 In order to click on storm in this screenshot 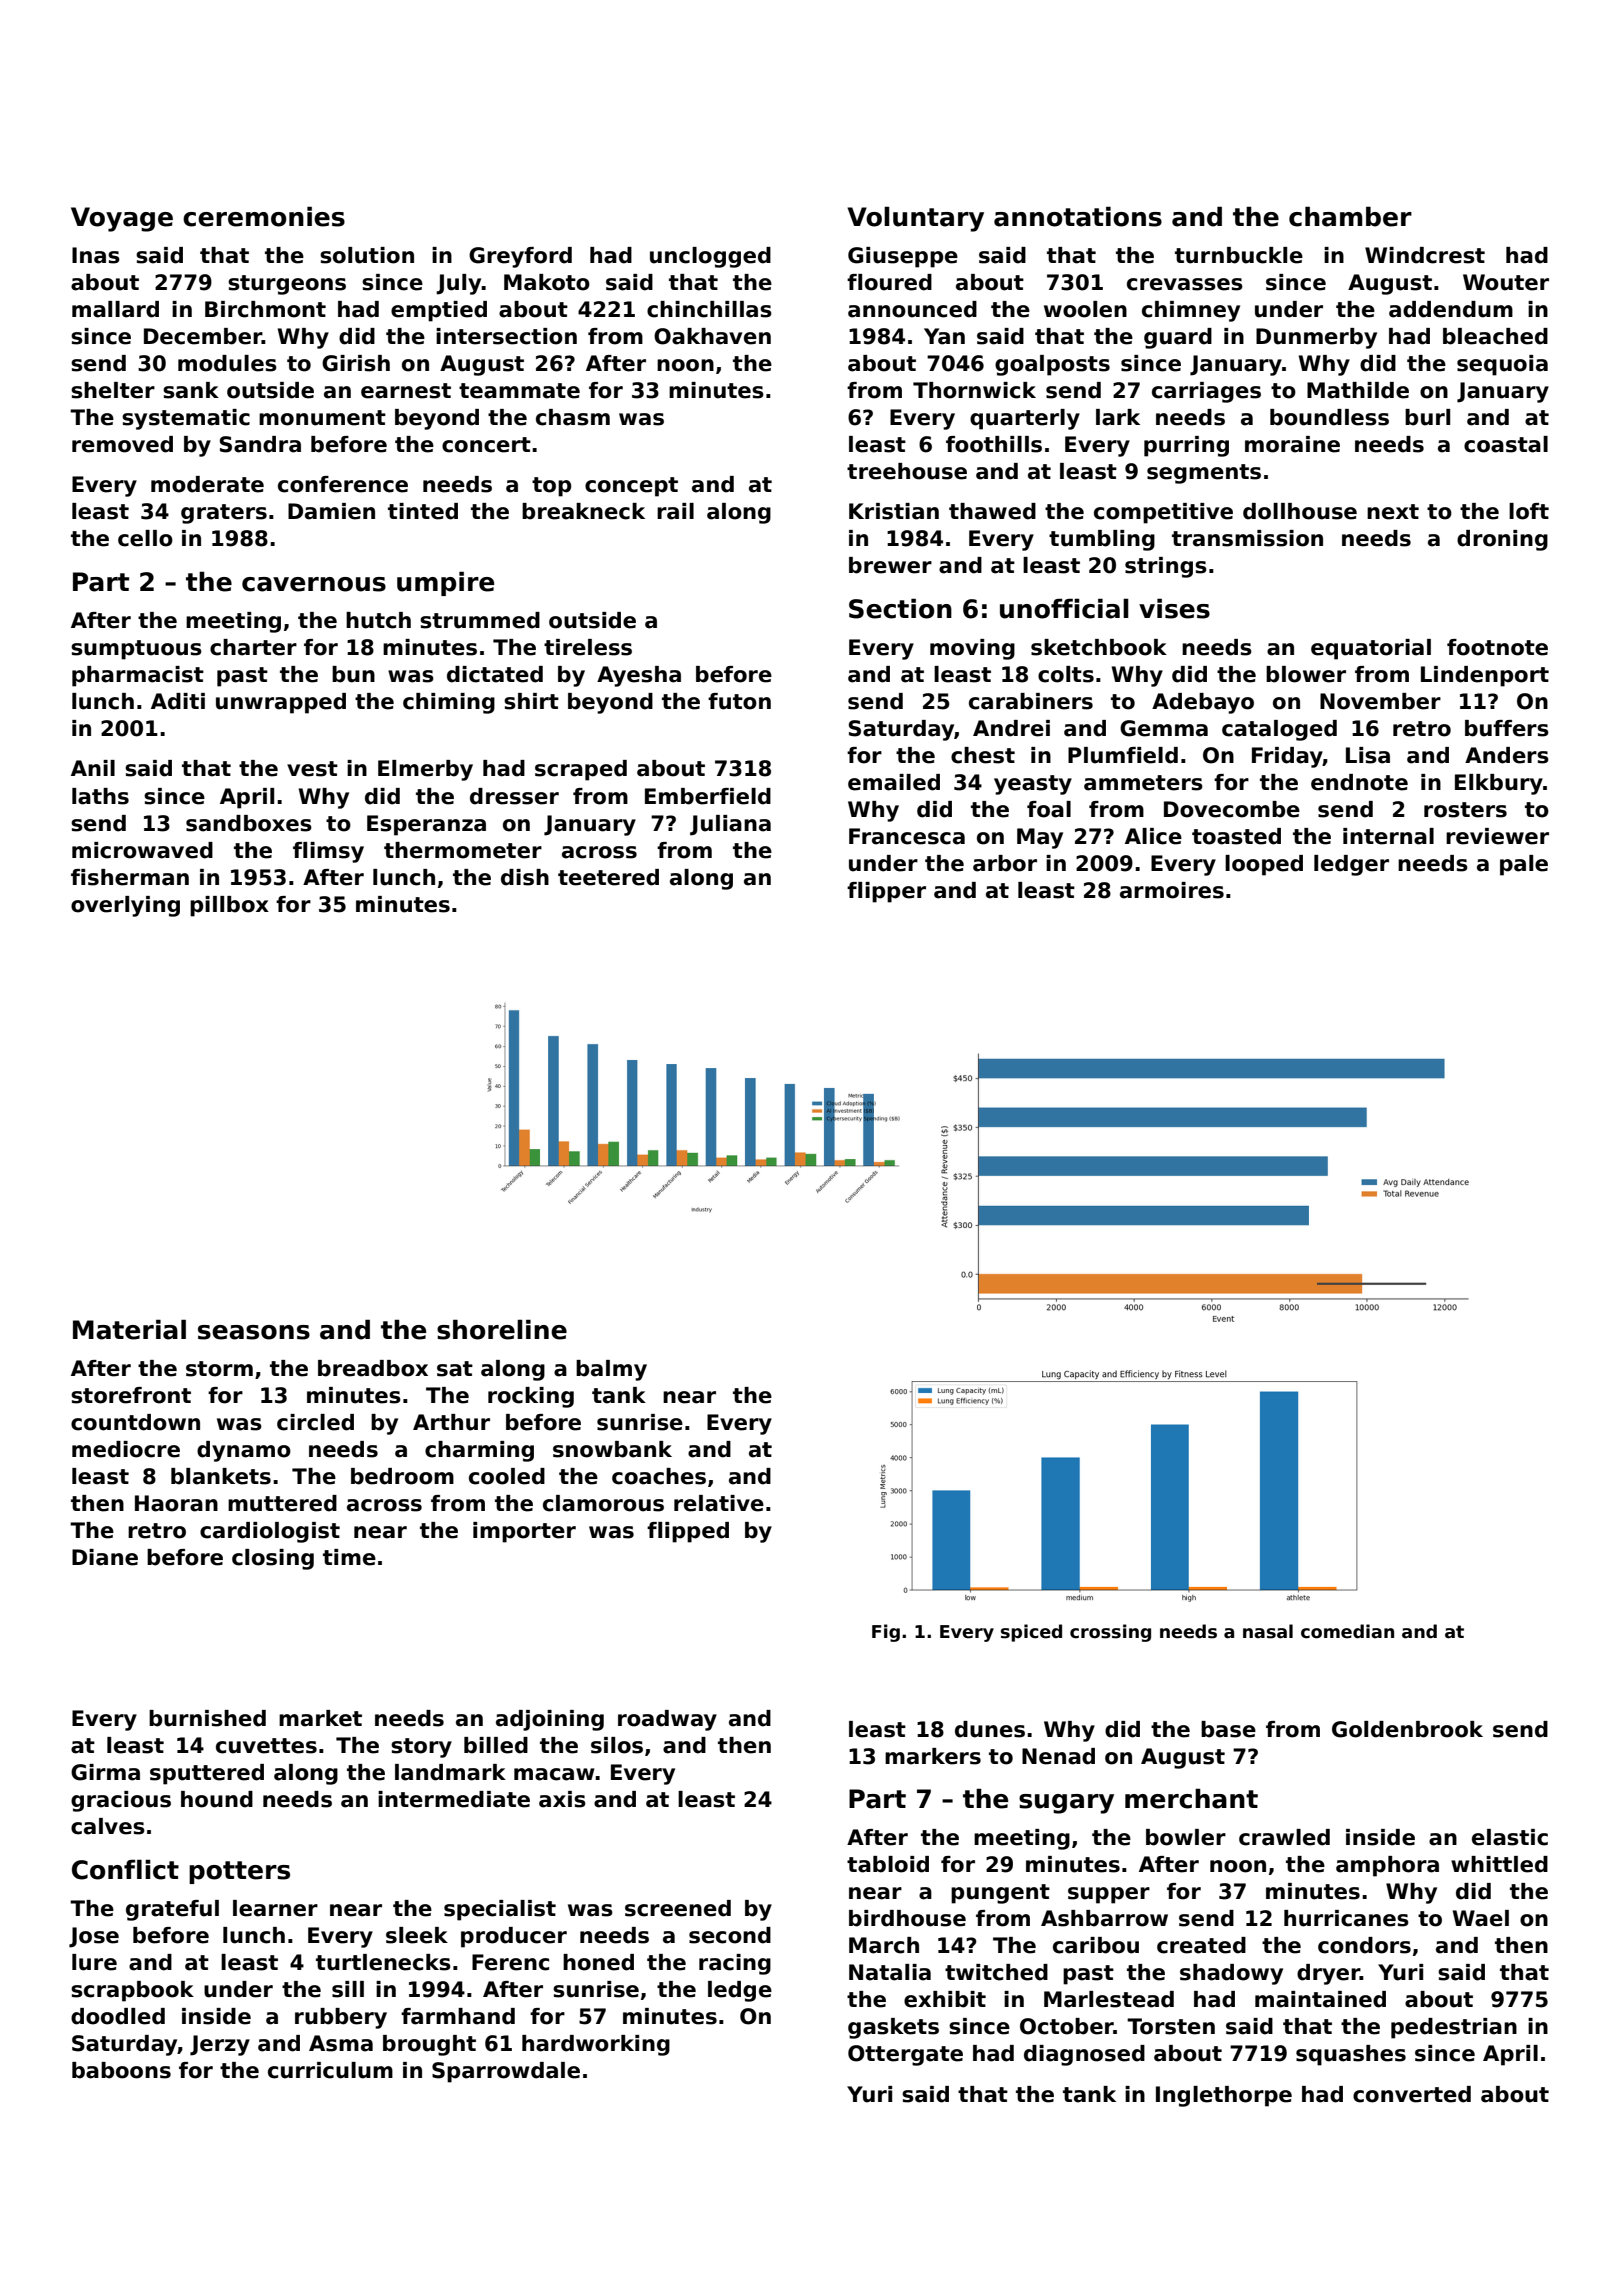, I will do `click(219, 1369)`.
